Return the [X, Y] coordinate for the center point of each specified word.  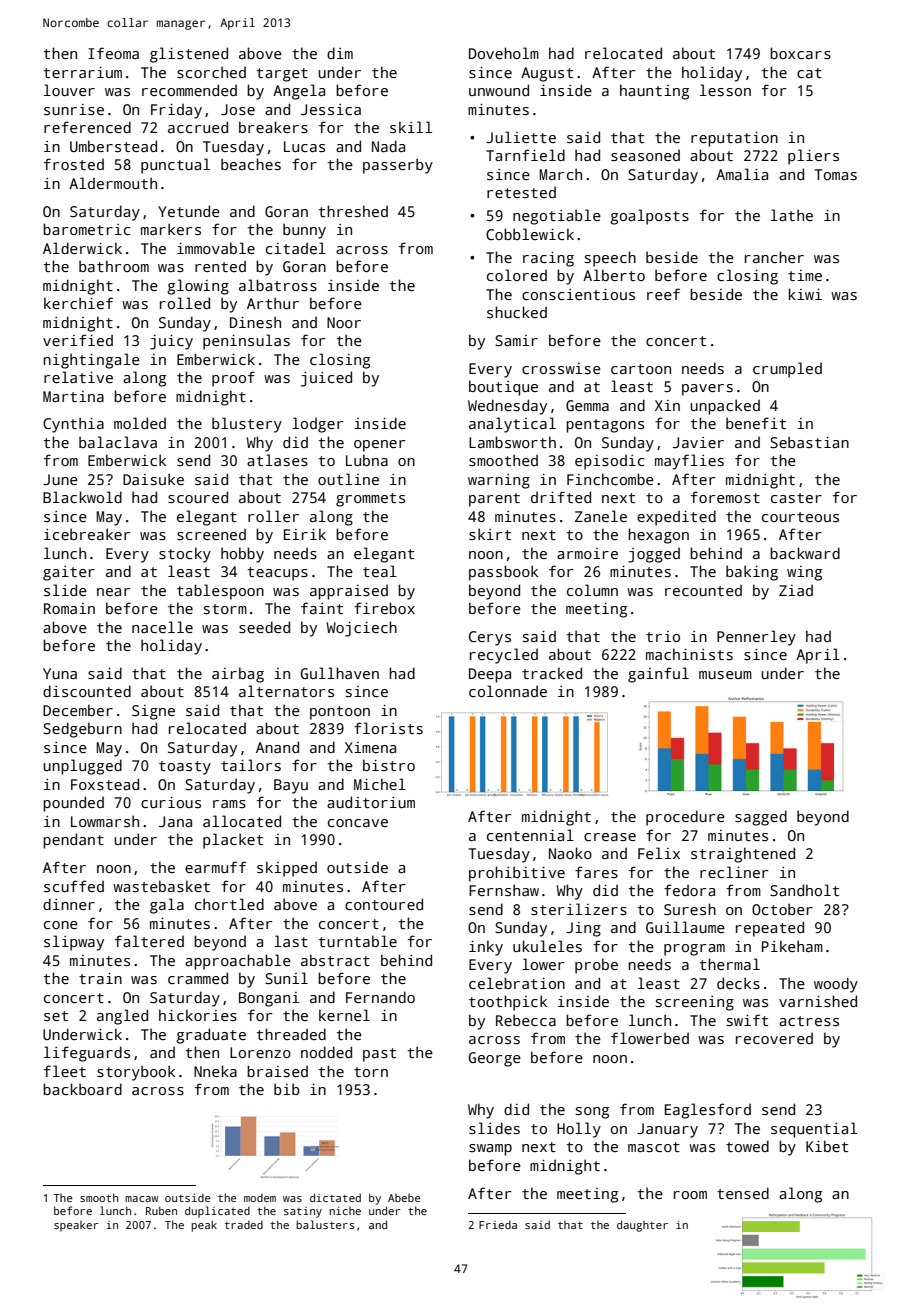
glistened [189, 55]
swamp [490, 1150]
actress [809, 1021]
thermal [730, 964]
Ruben [161, 1210]
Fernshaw [504, 890]
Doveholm [504, 53]
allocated [242, 821]
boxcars [800, 53]
